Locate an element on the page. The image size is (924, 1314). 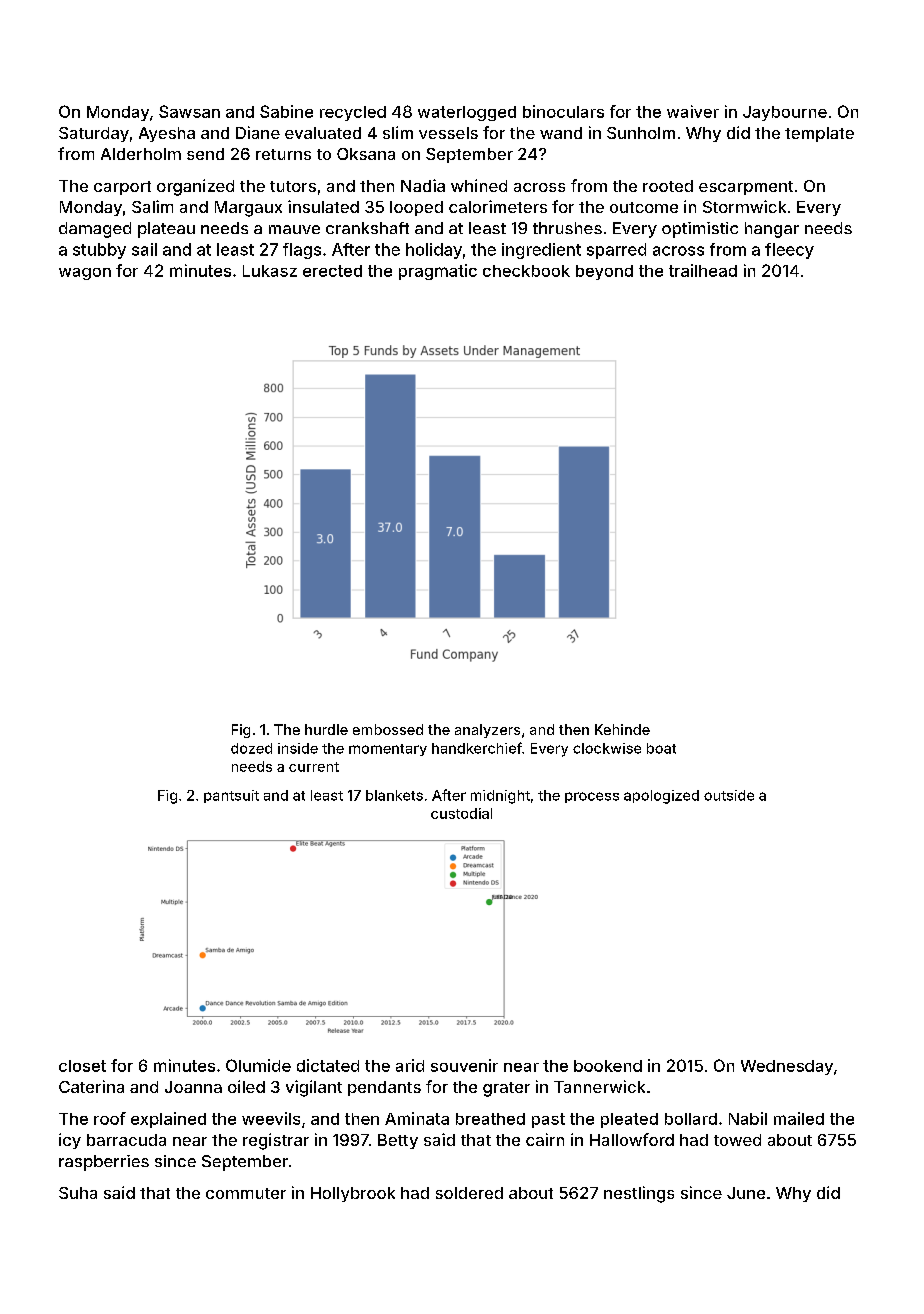
Caterina is located at coordinates (91, 1086).
